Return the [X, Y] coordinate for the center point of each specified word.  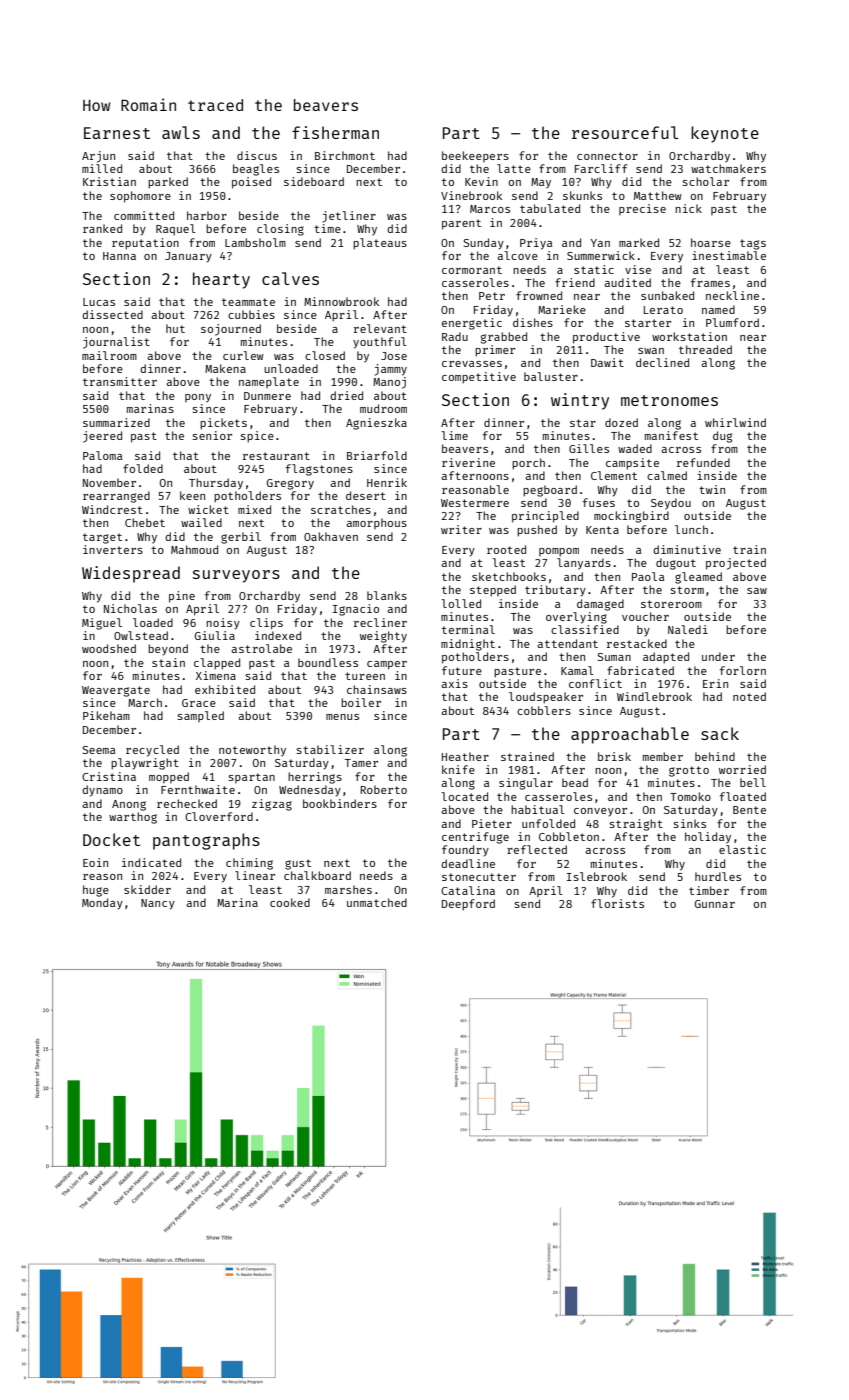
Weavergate [116, 691]
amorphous [376, 523]
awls [181, 132]
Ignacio [356, 610]
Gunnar [715, 904]
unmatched [377, 902]
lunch [691, 529]
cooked [290, 902]
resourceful [625, 132]
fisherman [335, 132]
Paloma [102, 455]
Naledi [688, 629]
